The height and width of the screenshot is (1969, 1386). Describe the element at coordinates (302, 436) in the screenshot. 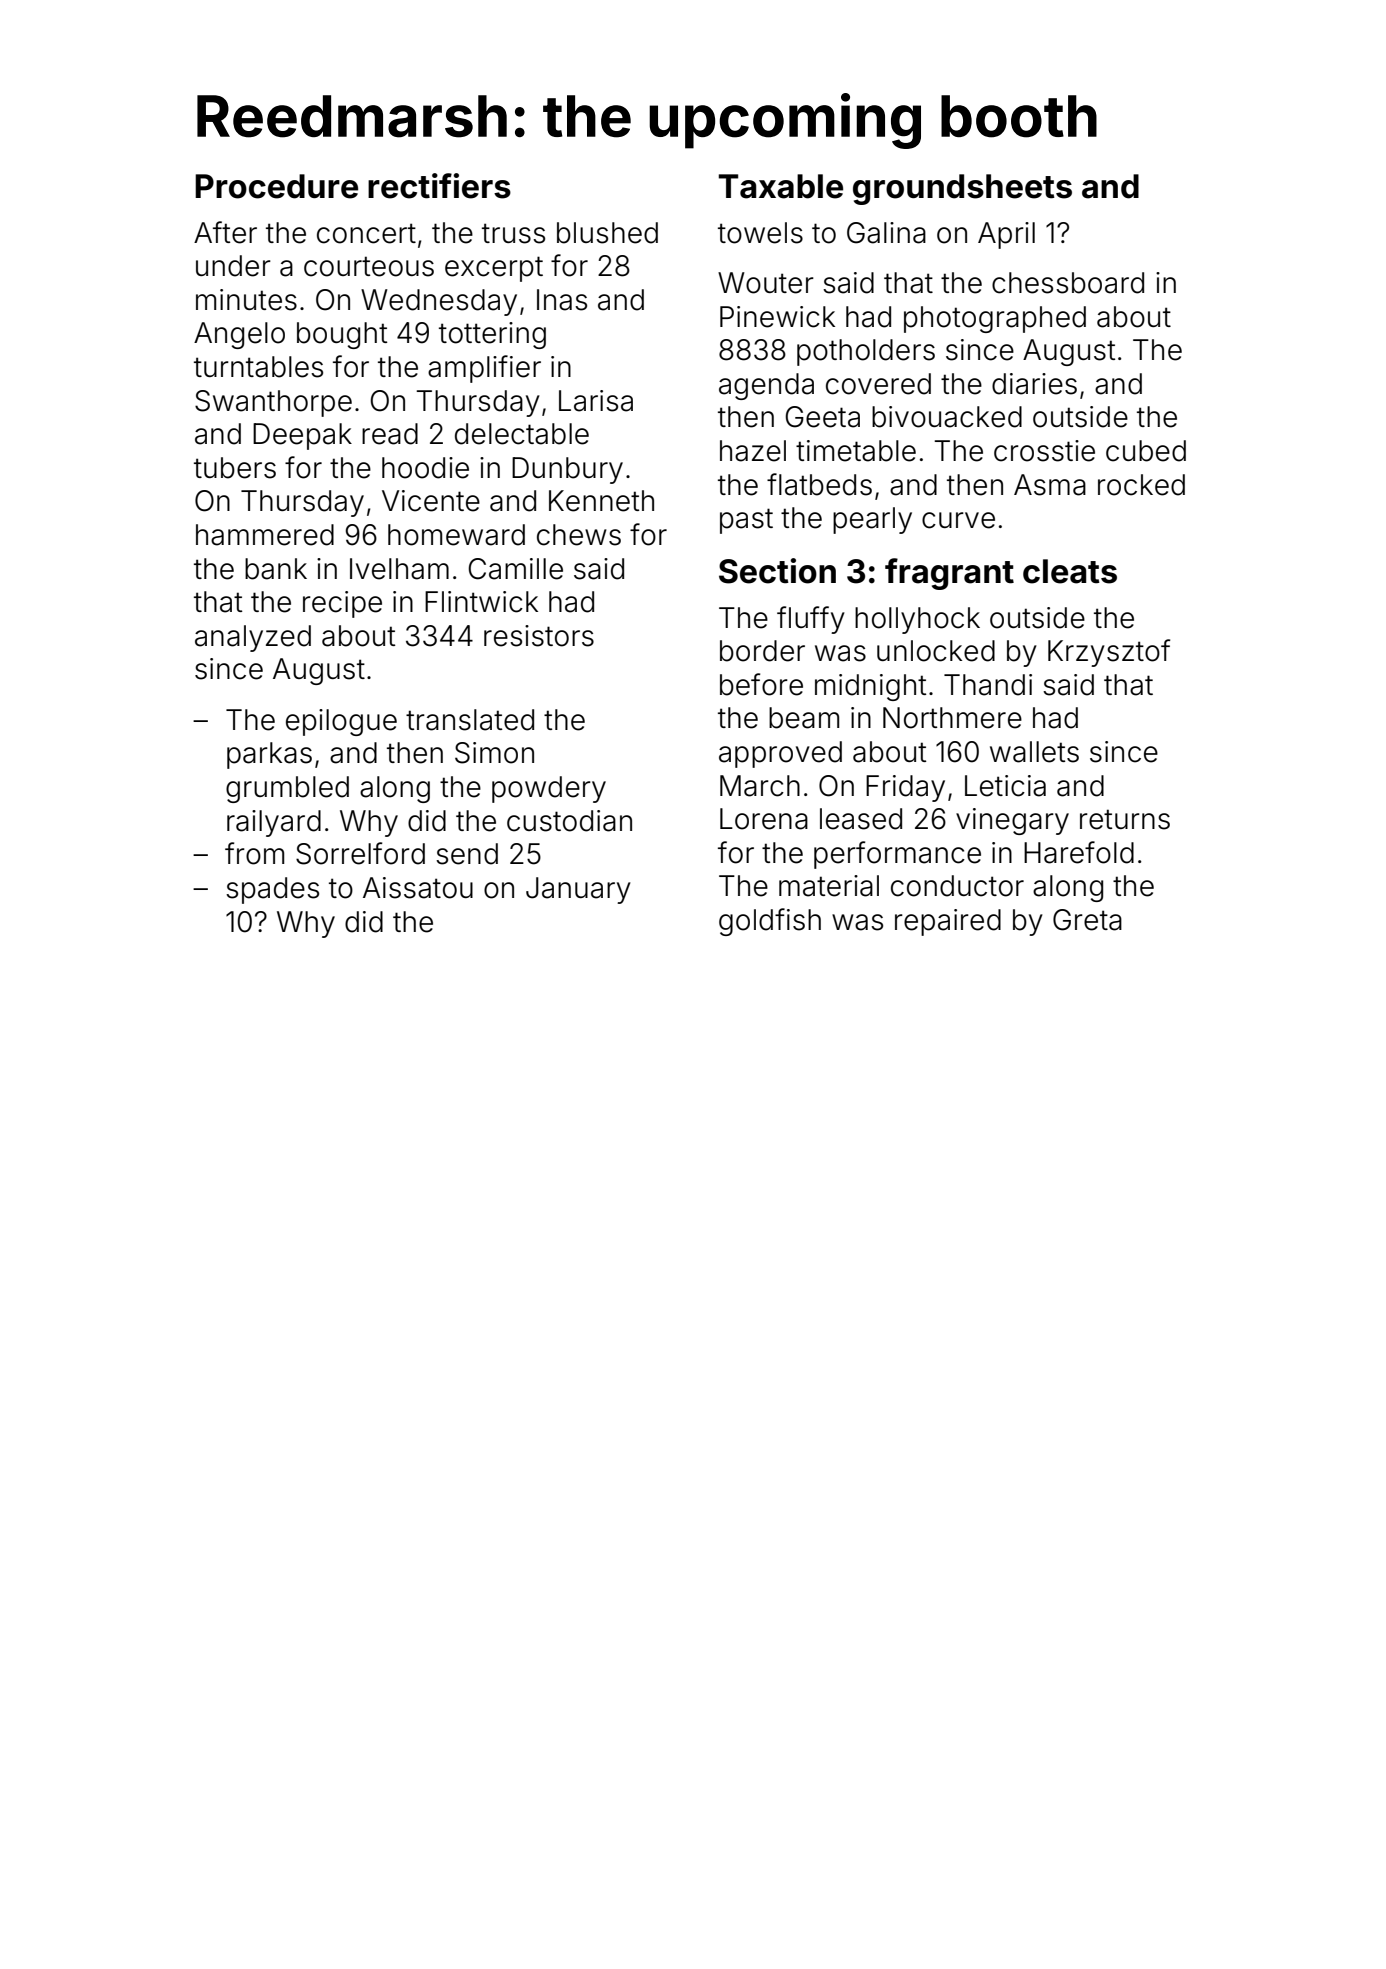

I see `Deepak` at that location.
